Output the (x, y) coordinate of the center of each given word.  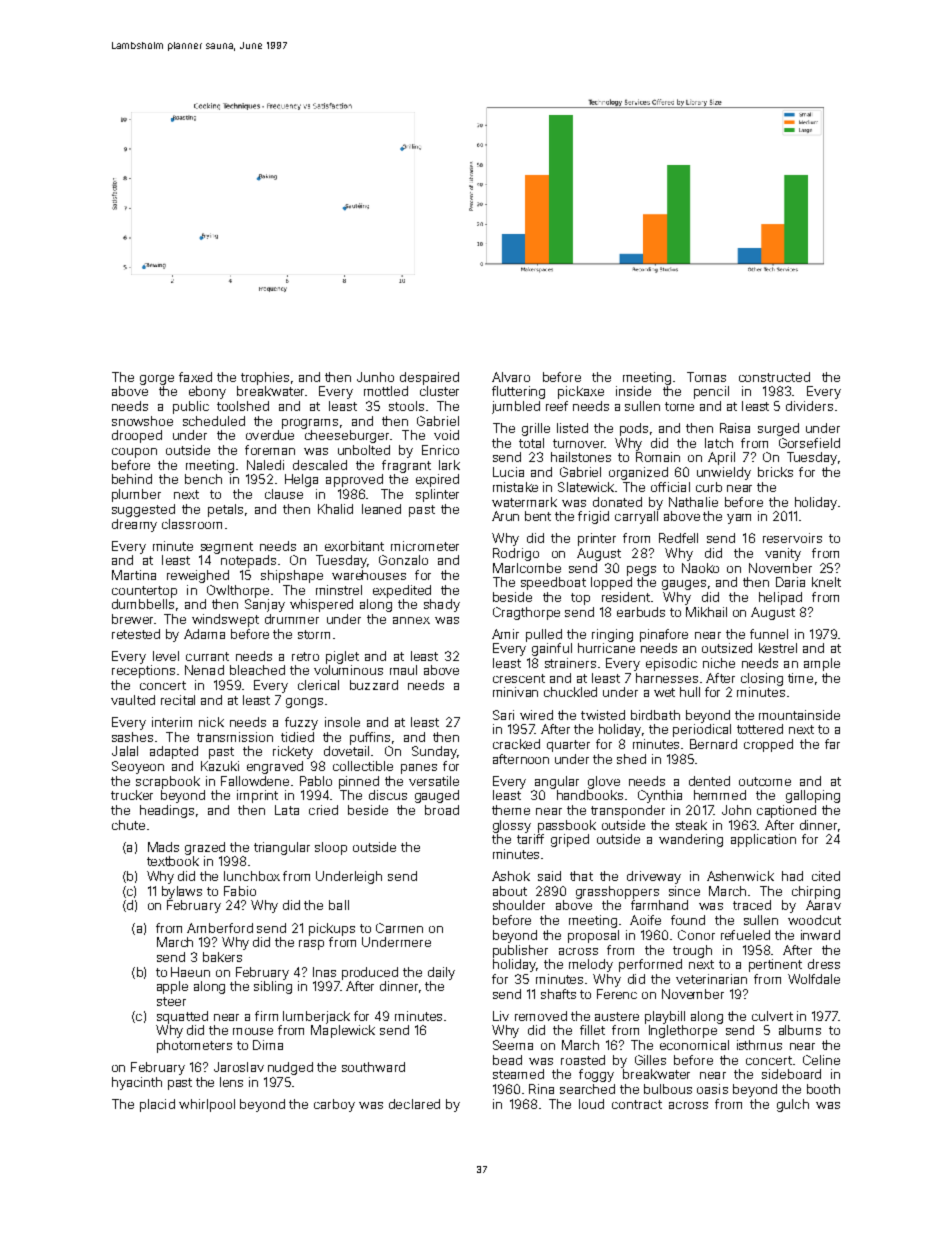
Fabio (240, 891)
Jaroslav (239, 1067)
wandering (691, 840)
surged (778, 429)
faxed (195, 377)
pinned (359, 782)
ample (822, 664)
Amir (505, 634)
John (736, 810)
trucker (132, 795)
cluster (439, 391)
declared (414, 1104)
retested (136, 634)
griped (570, 840)
